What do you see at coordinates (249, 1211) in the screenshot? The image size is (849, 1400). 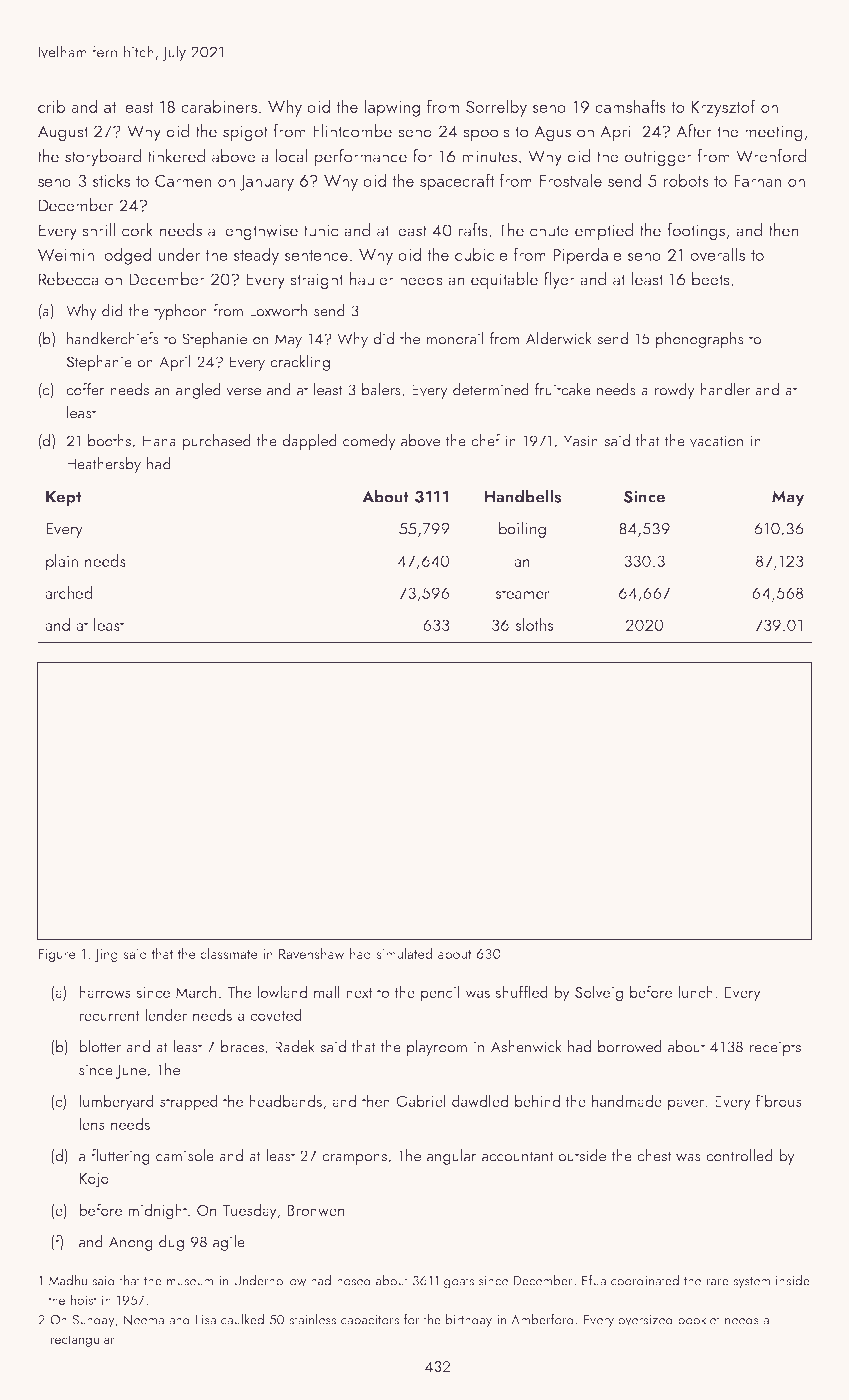 I see `Tuesday` at bounding box center [249, 1211].
